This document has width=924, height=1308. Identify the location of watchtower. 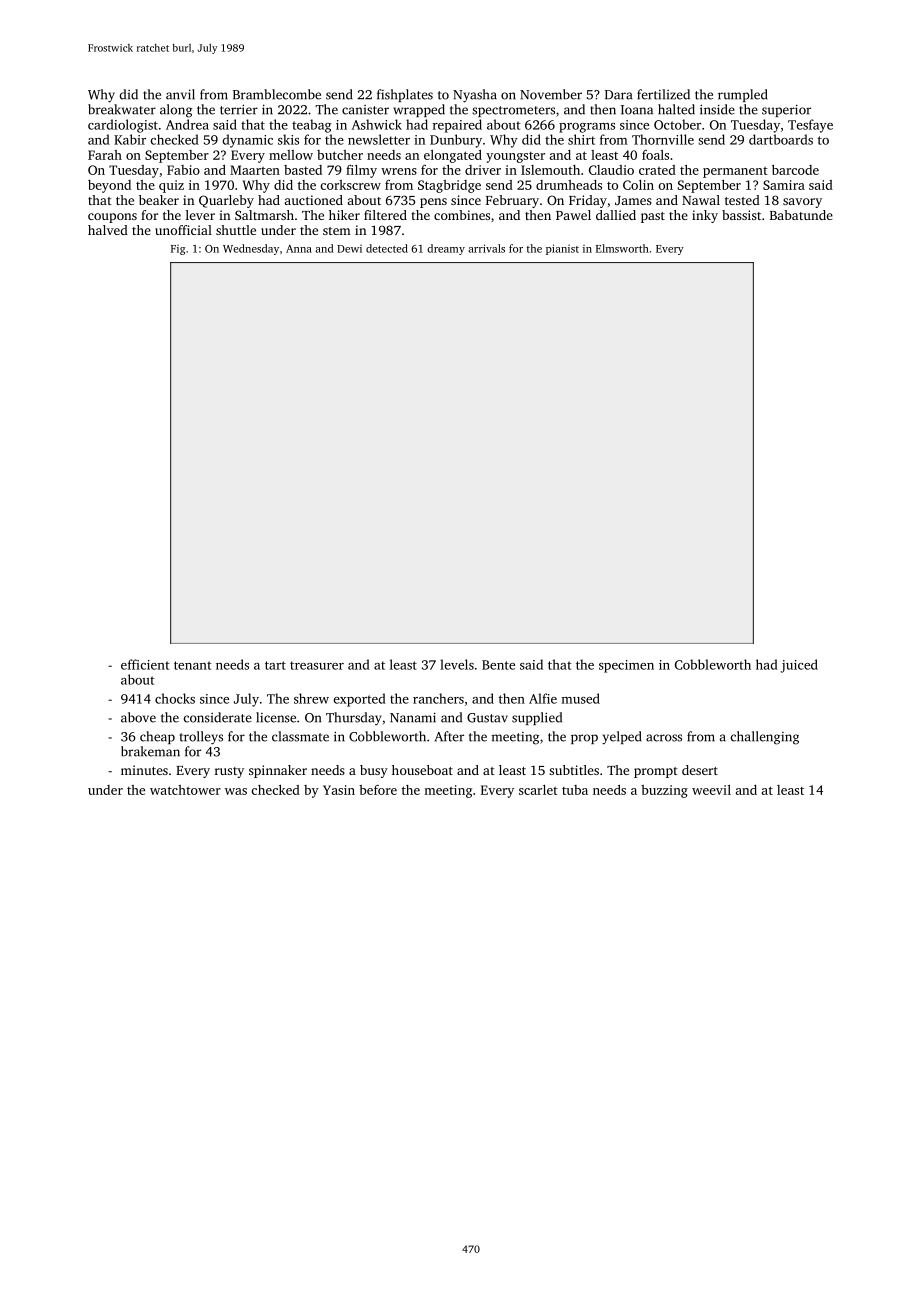
(185, 790).
